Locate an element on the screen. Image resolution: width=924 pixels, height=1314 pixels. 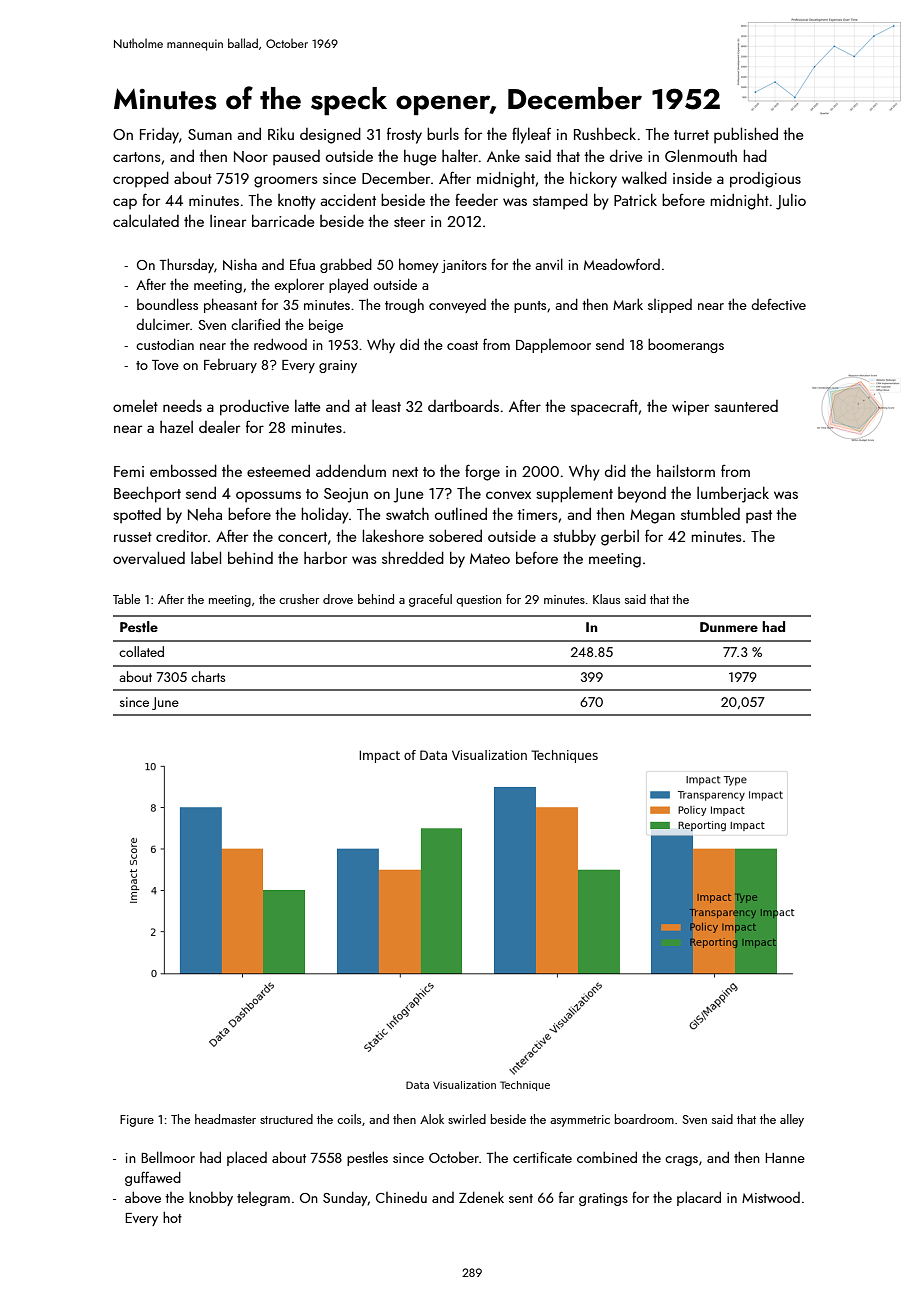
collated is located at coordinates (141, 651).
